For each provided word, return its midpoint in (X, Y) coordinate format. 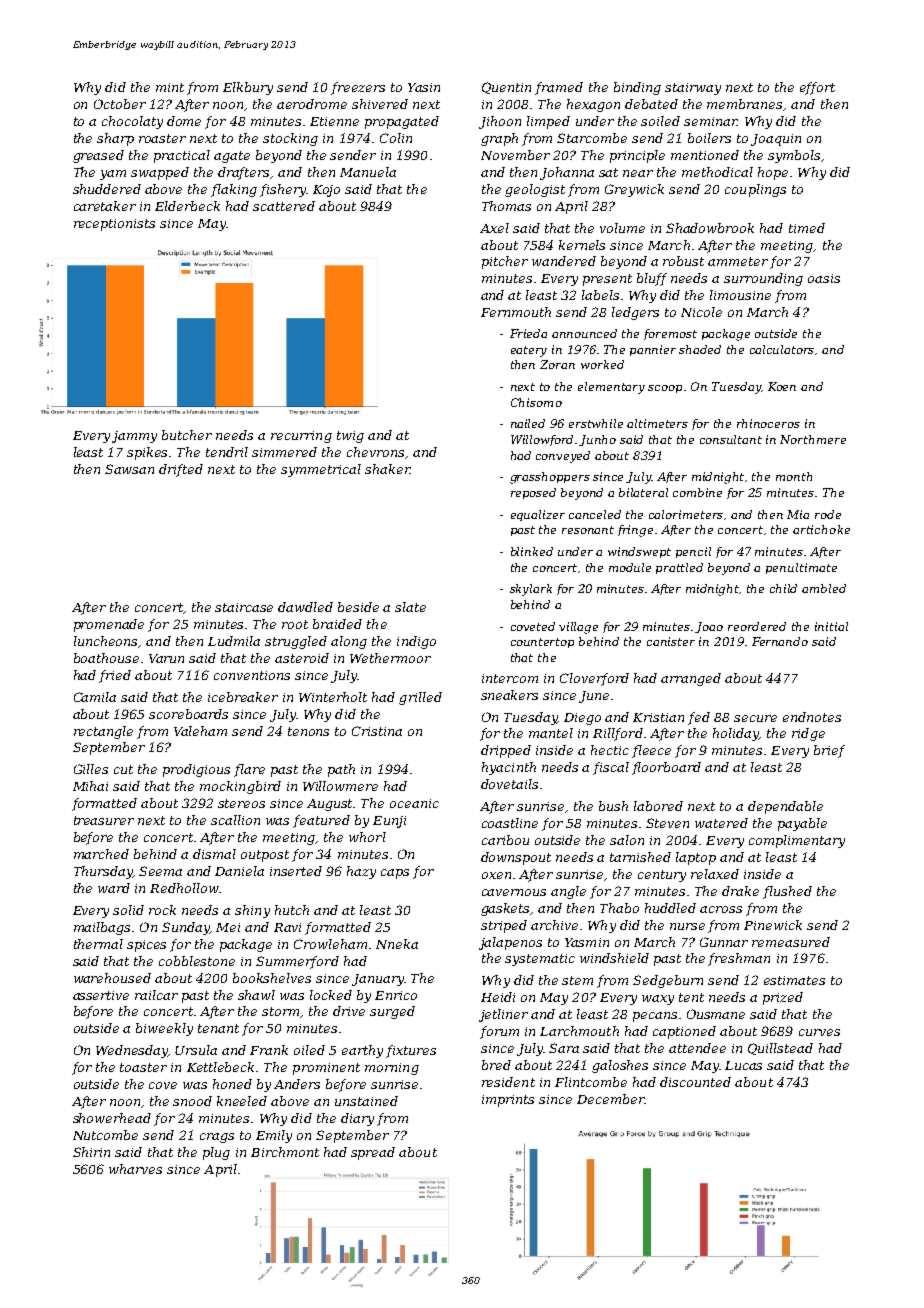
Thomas (506, 206)
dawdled (305, 607)
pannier (653, 350)
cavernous (514, 892)
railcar (156, 995)
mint (170, 87)
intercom (510, 678)
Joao (709, 627)
